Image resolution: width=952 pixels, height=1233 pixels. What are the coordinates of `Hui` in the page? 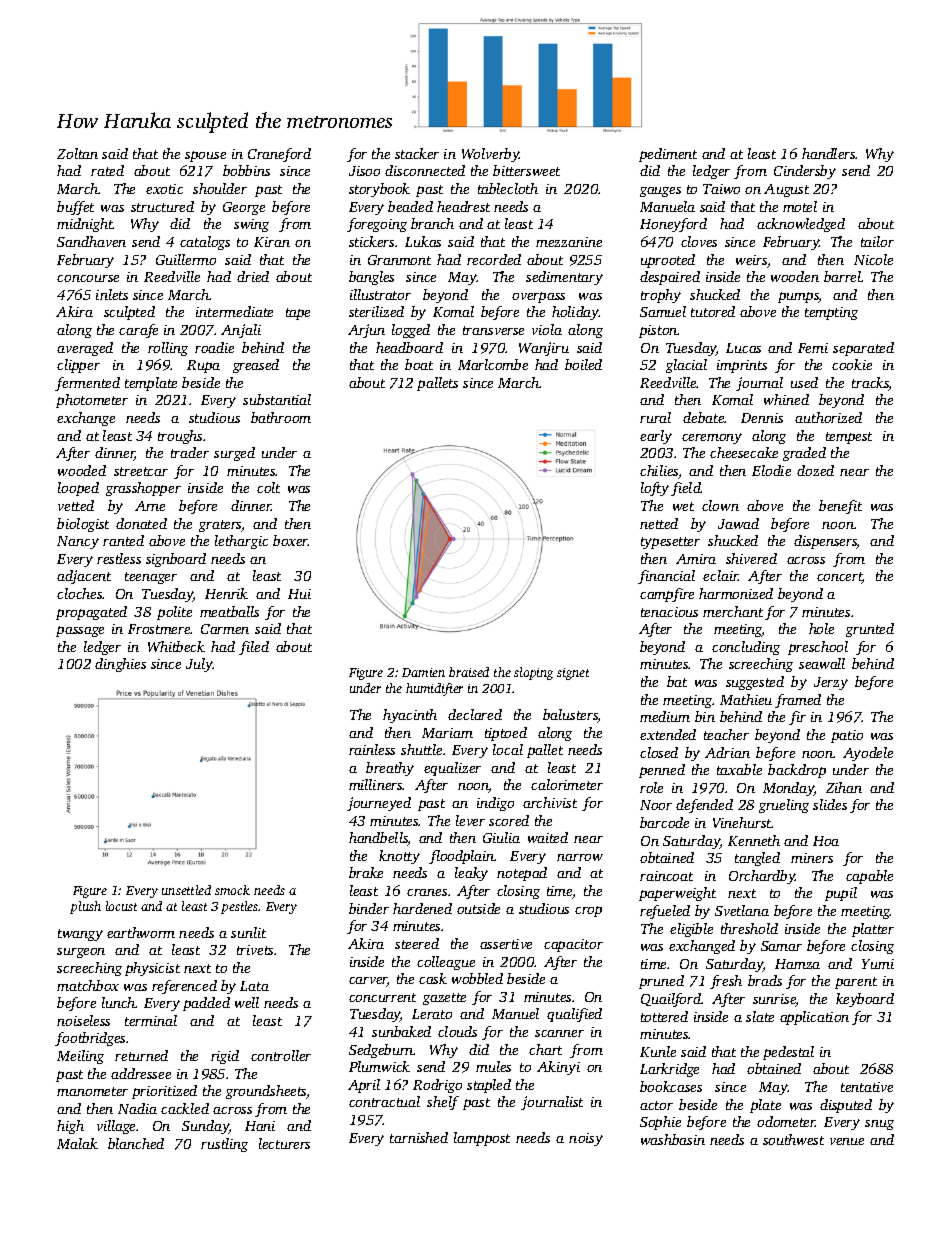 It's located at (299, 594).
